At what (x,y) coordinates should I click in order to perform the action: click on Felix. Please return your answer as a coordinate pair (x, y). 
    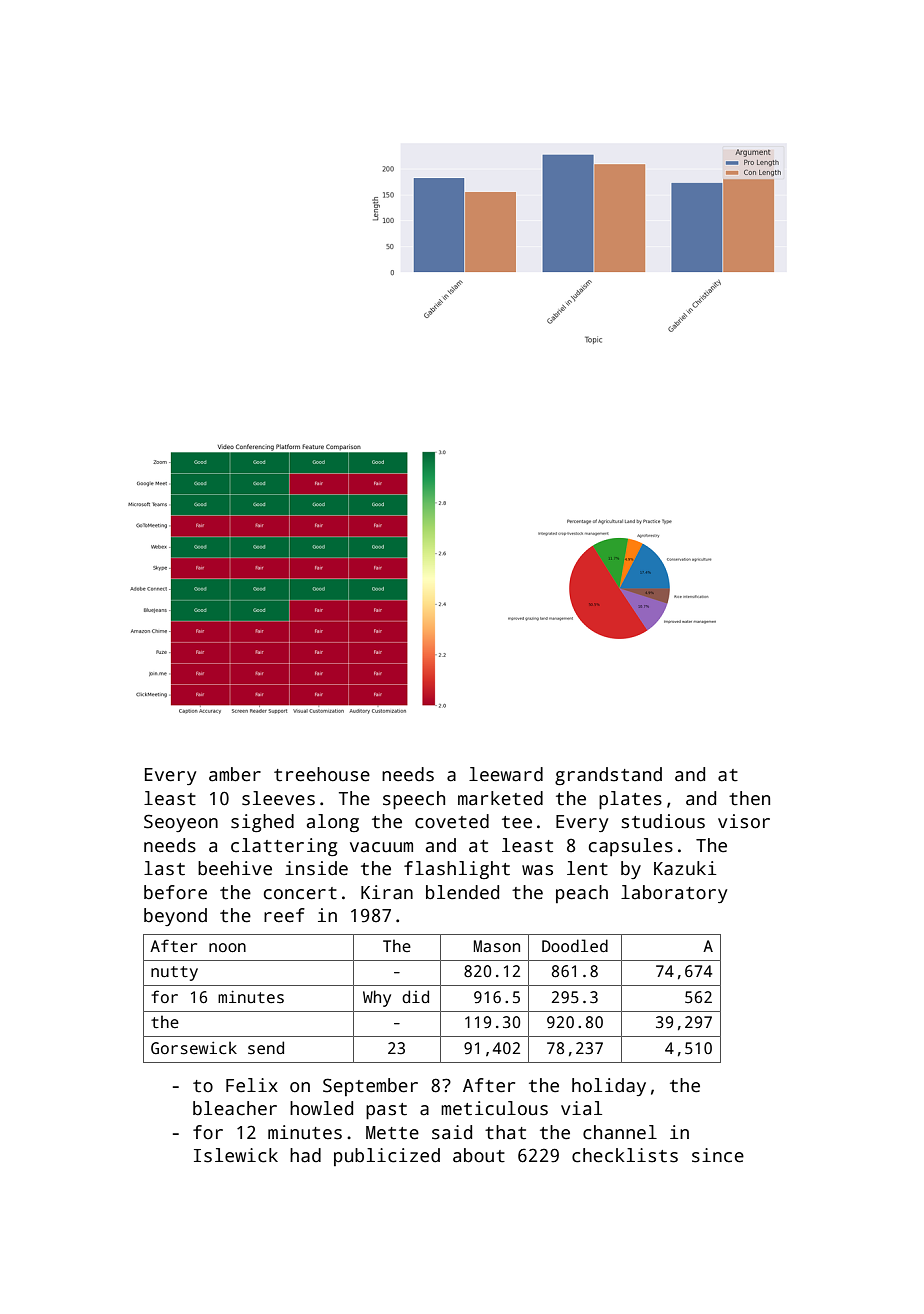
    Looking at the image, I should click on (252, 1085).
